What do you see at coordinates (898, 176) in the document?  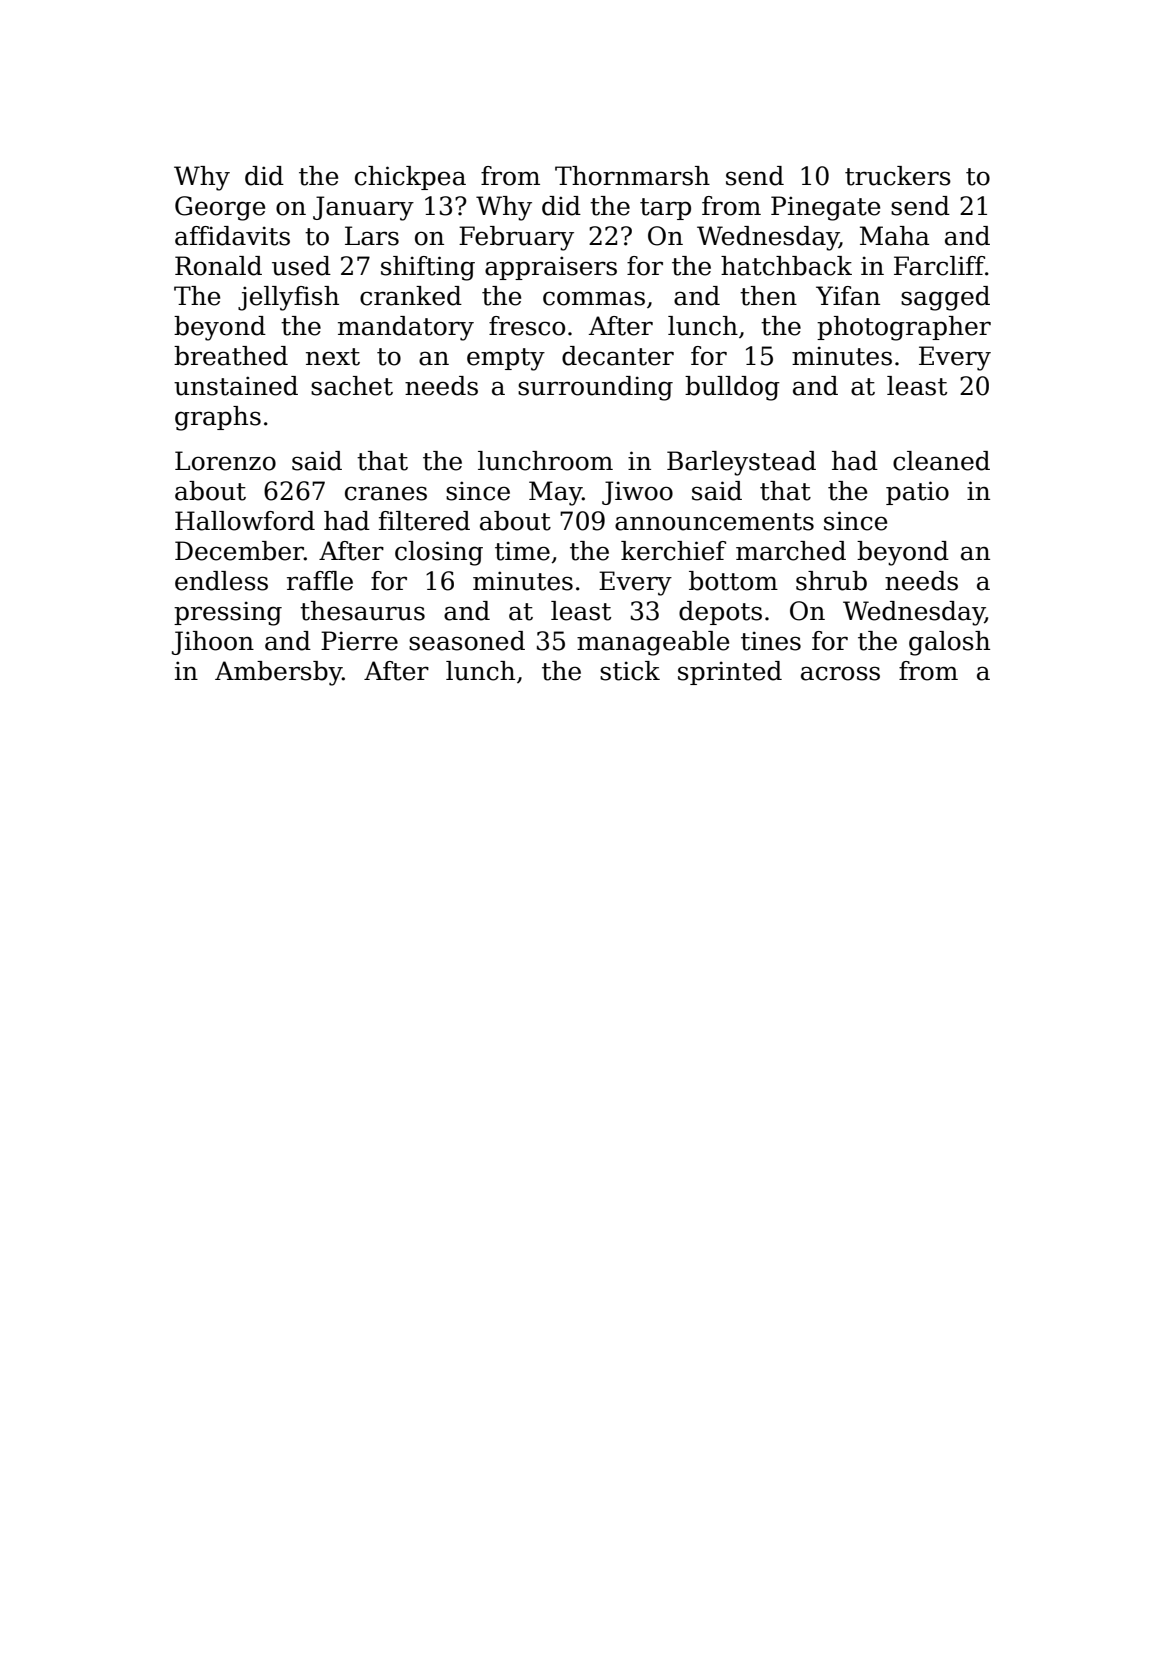 I see `truckers` at bounding box center [898, 176].
